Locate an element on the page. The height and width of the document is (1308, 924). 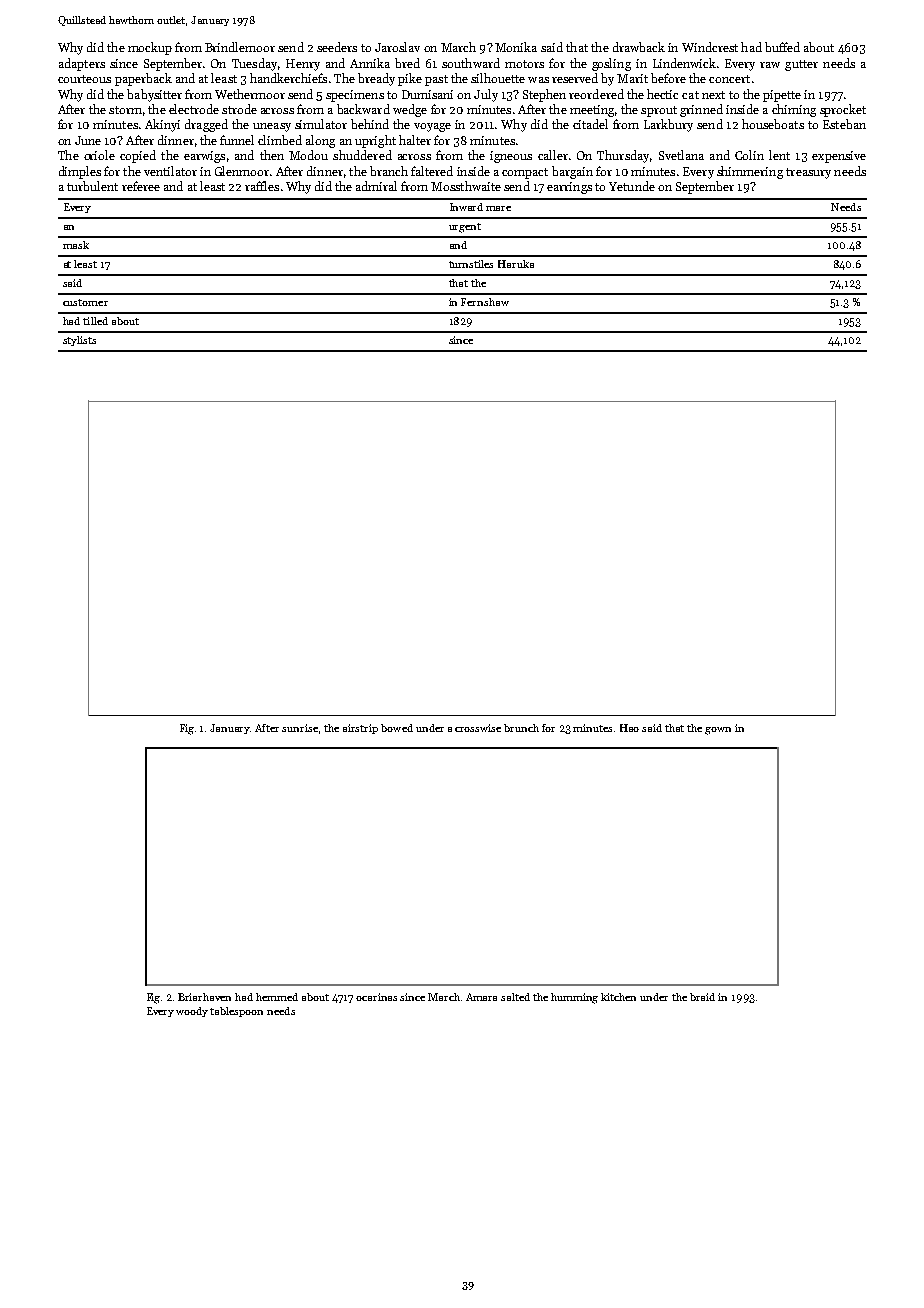
Colin is located at coordinates (749, 155).
